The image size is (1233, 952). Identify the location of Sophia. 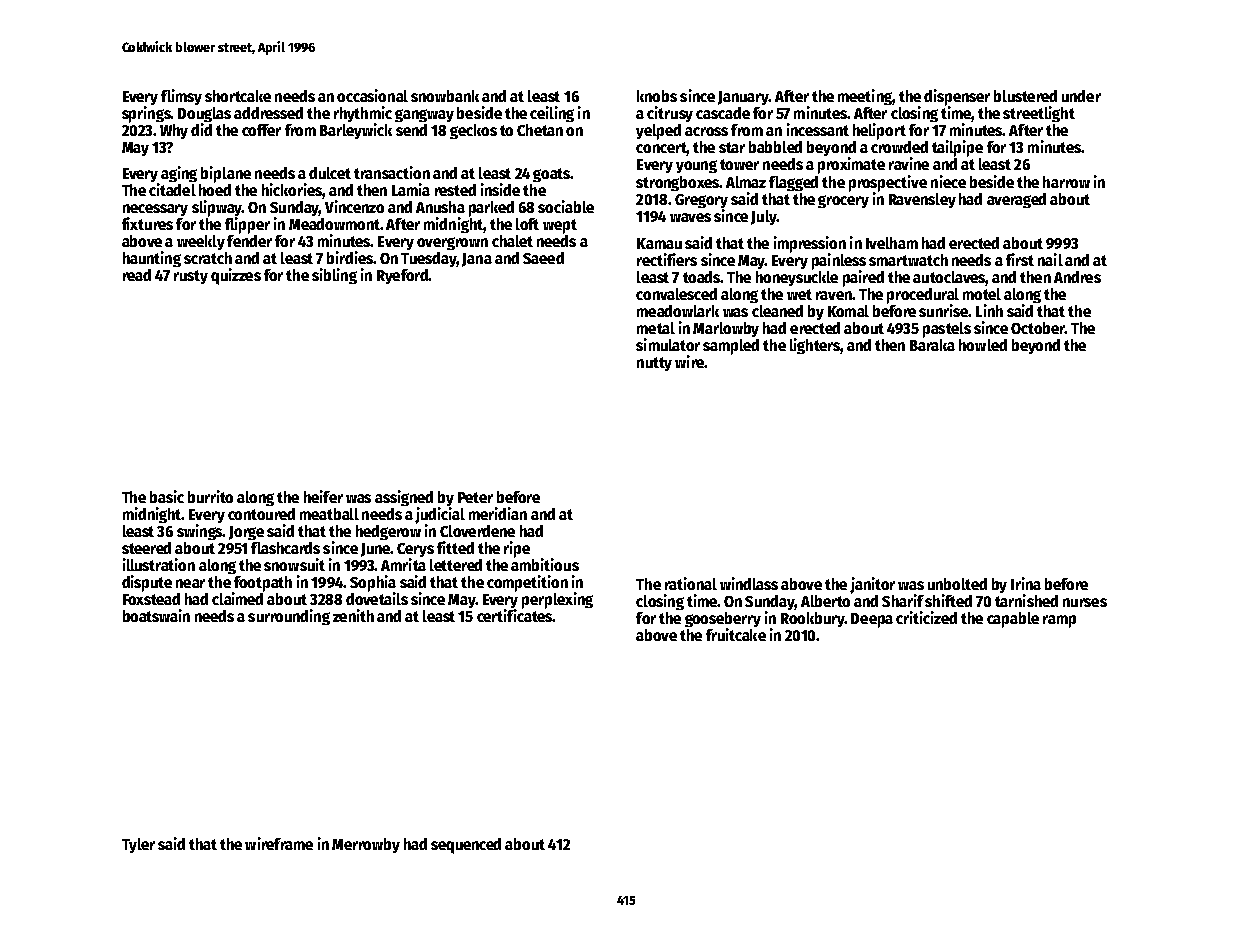
(373, 583).
